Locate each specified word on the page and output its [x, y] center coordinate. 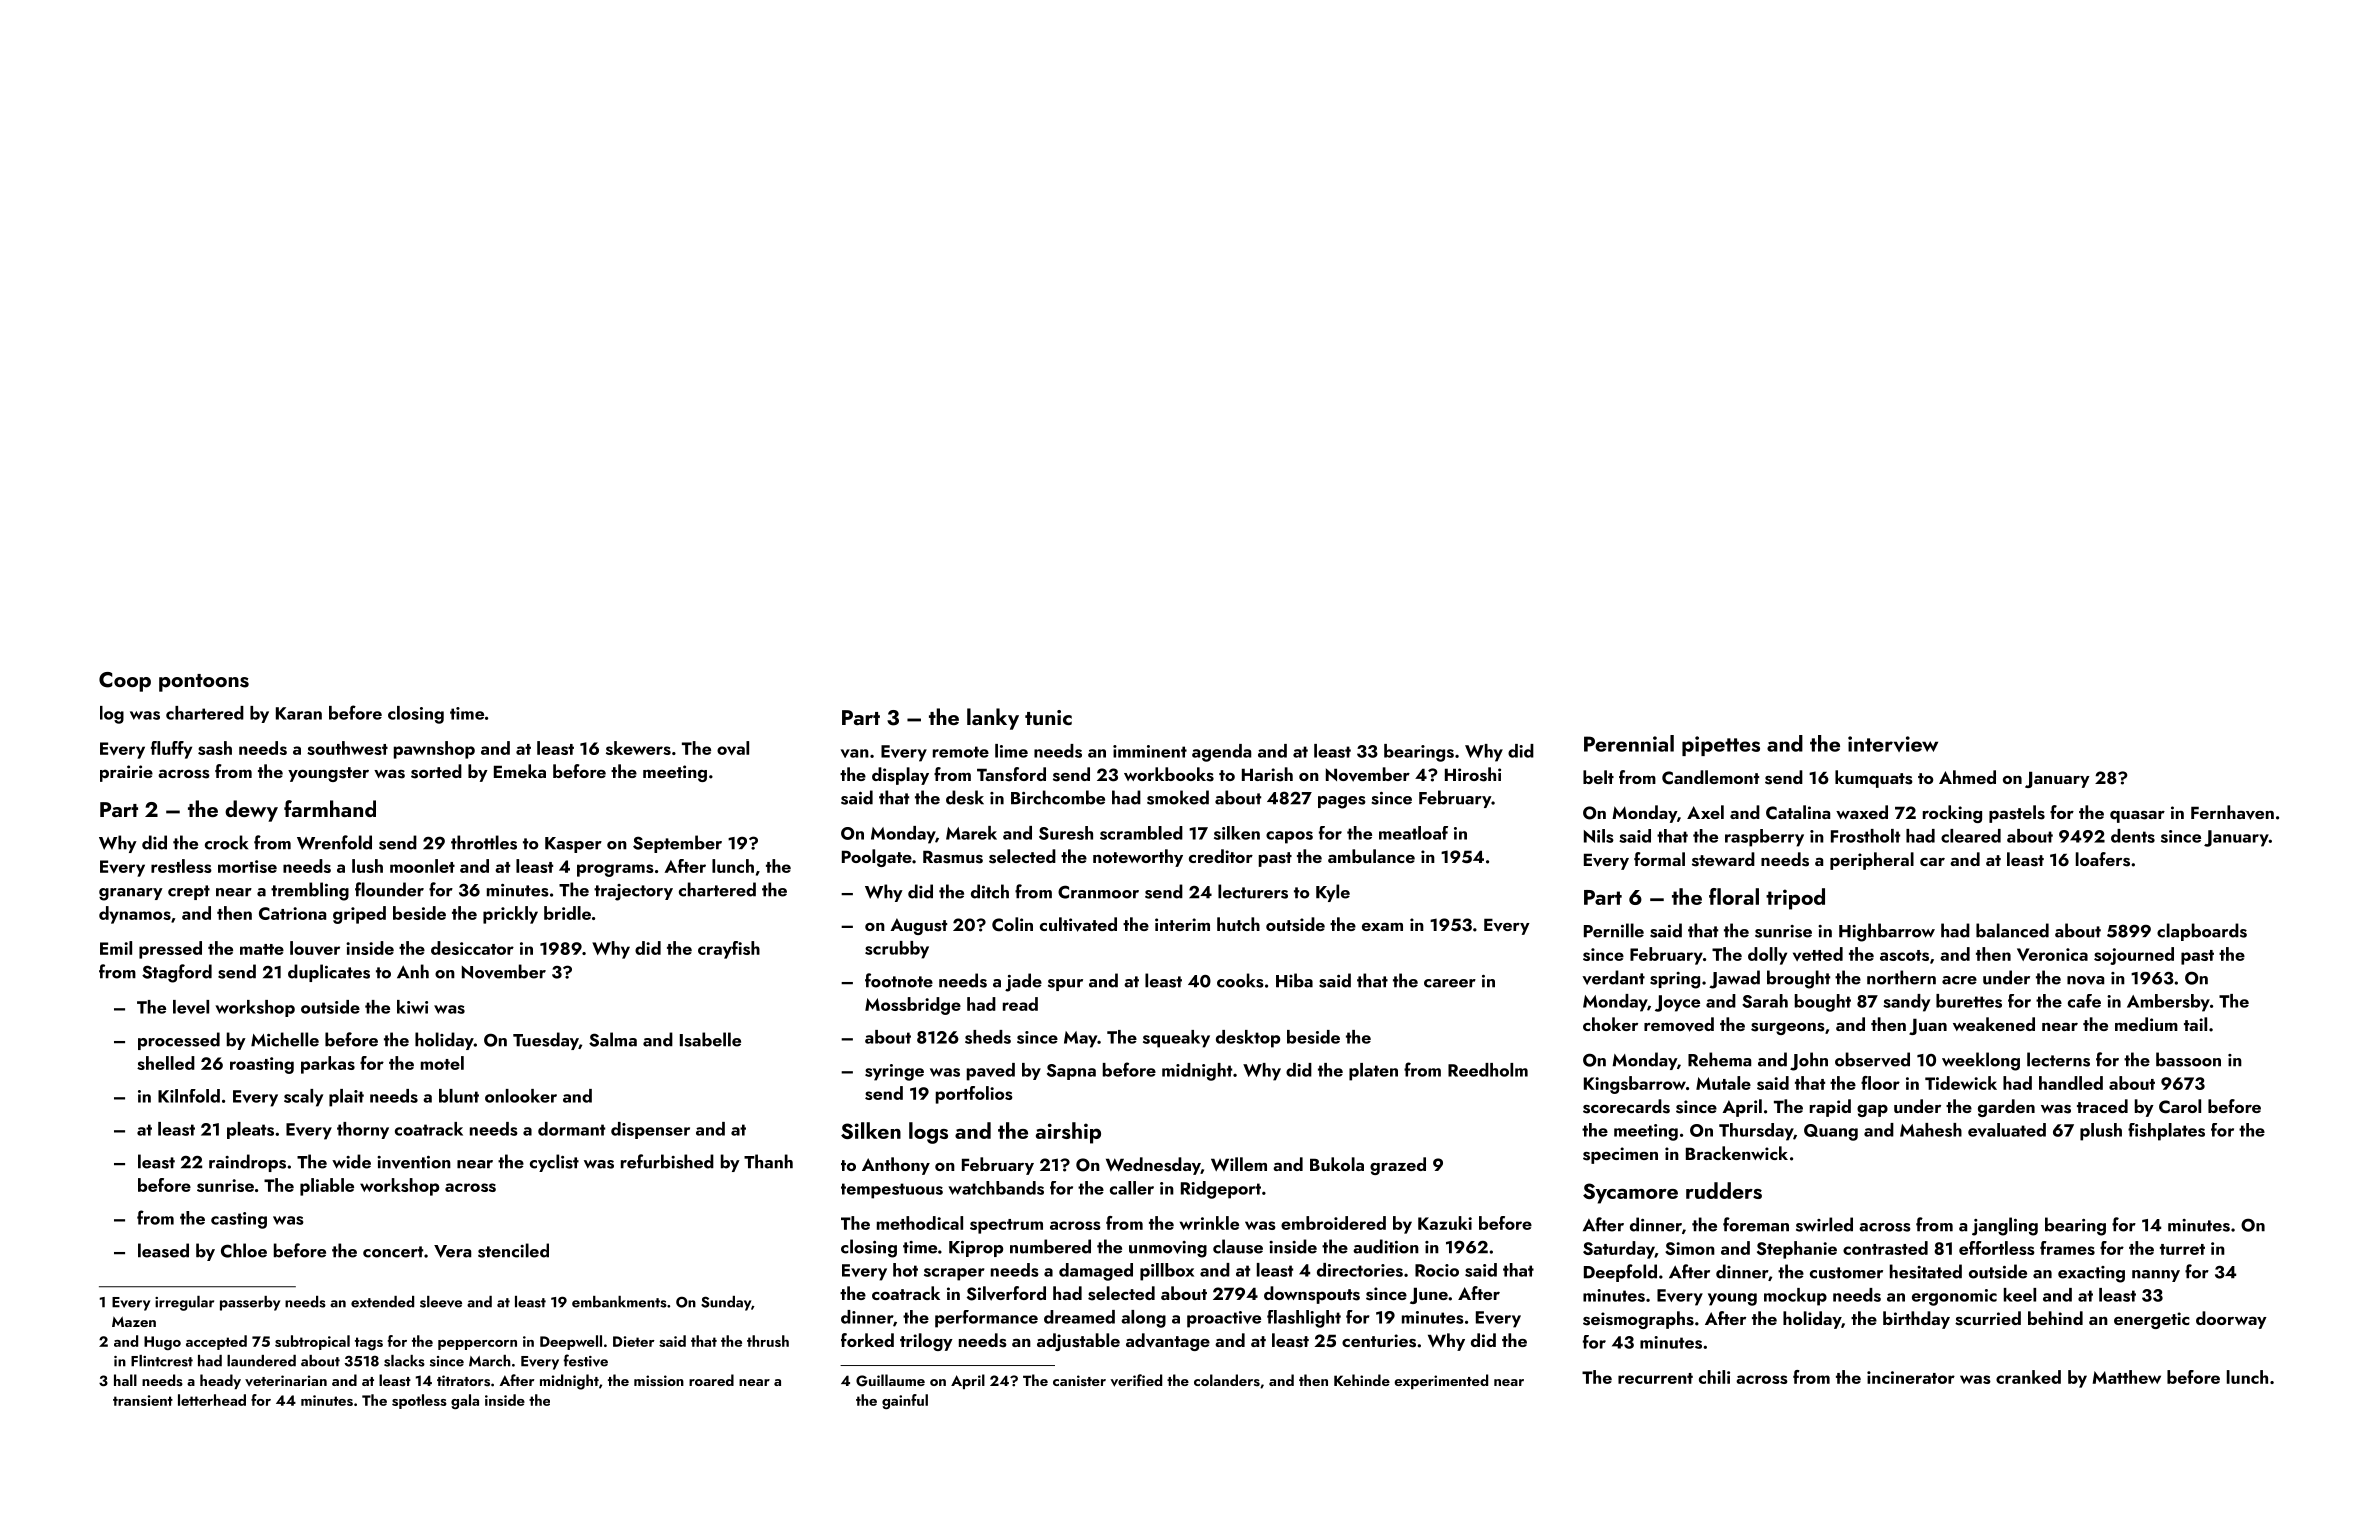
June [1429, 1295]
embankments [619, 1302]
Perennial [1629, 743]
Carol [2180, 1106]
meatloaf [1413, 833]
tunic [1048, 717]
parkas [328, 1065]
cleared [1971, 836]
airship [1068, 1133]
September [677, 844]
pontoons [204, 683]
